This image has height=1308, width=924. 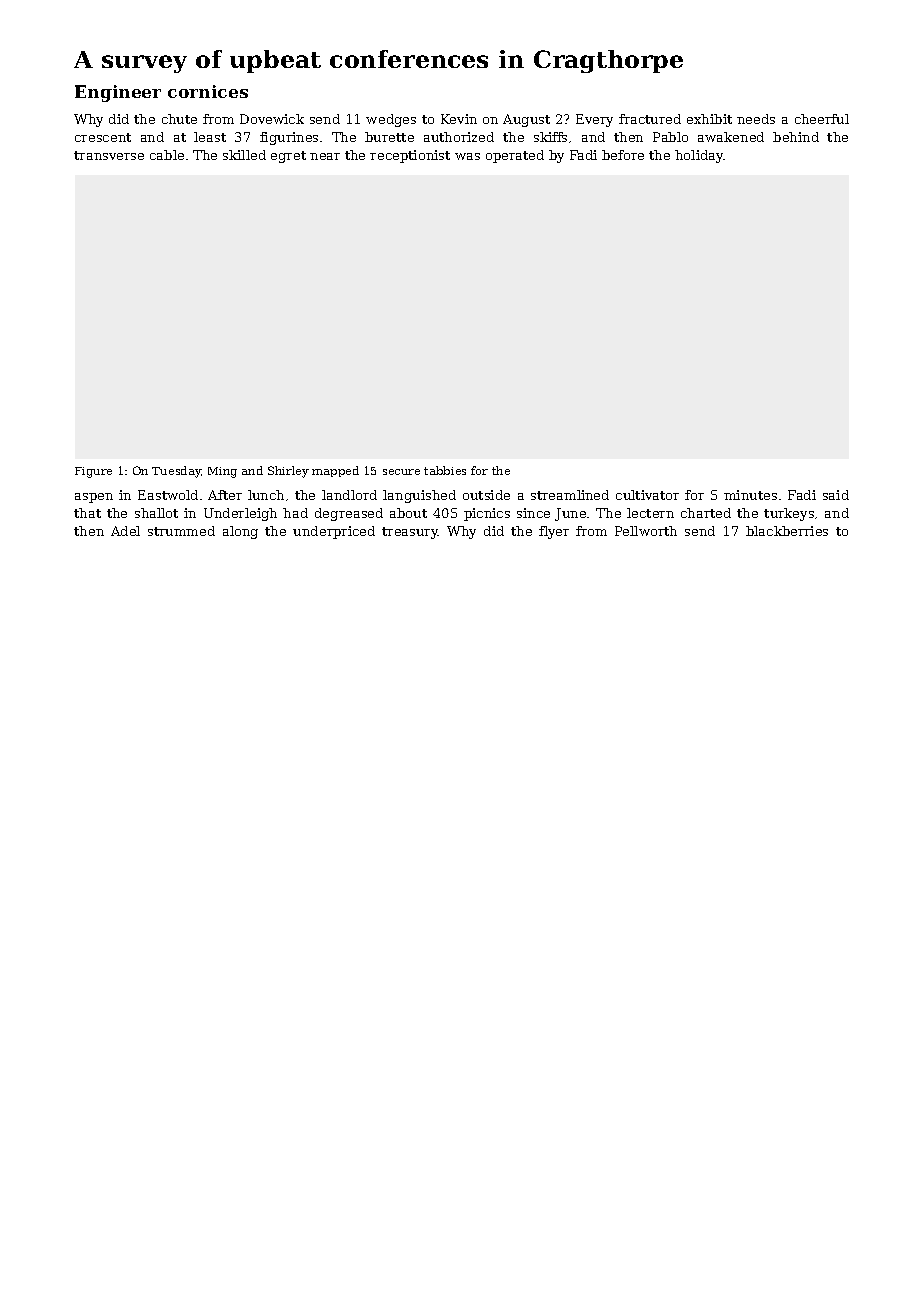 What do you see at coordinates (822, 119) in the image?
I see `cheerful` at bounding box center [822, 119].
